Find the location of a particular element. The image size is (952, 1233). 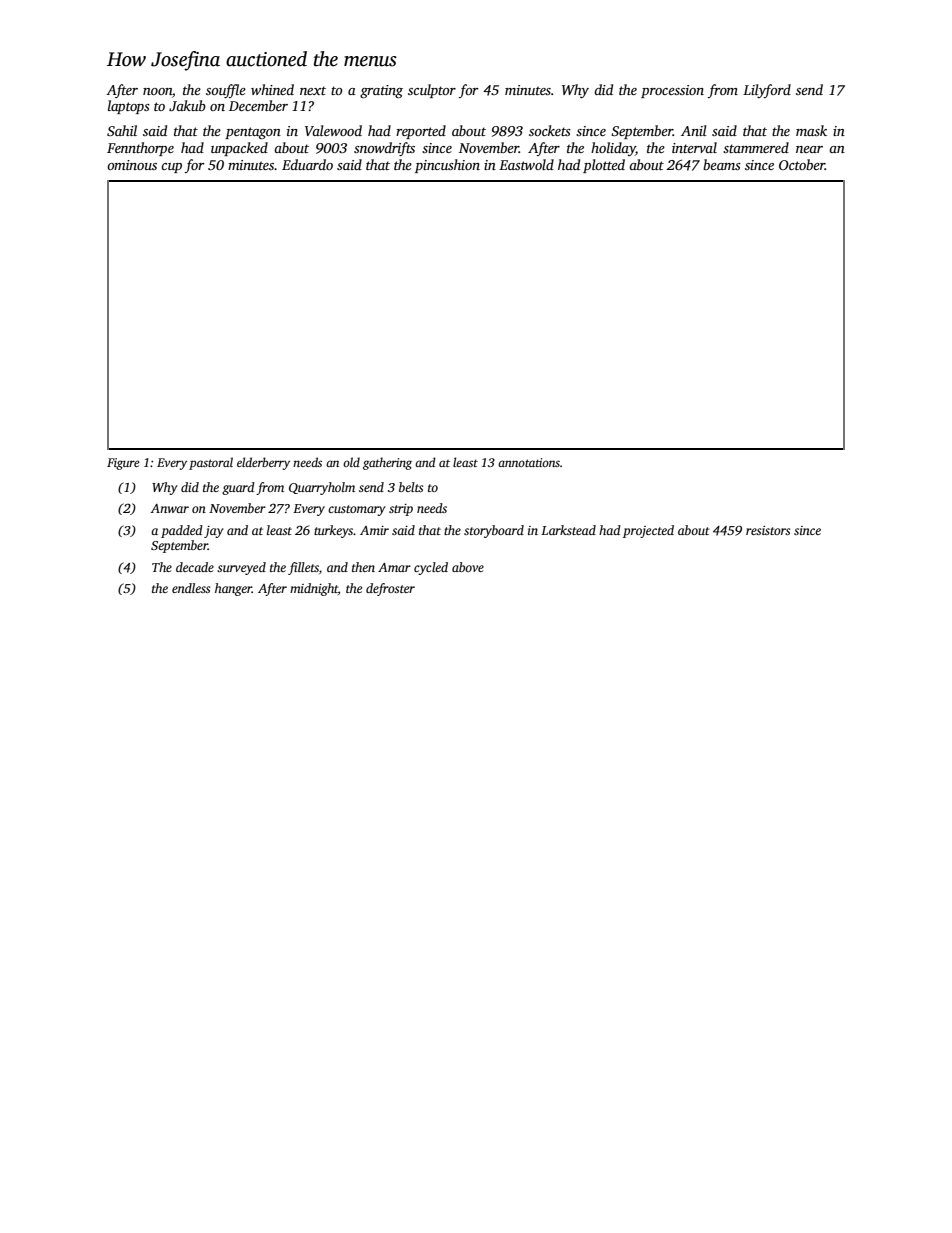

beams is located at coordinates (722, 164).
